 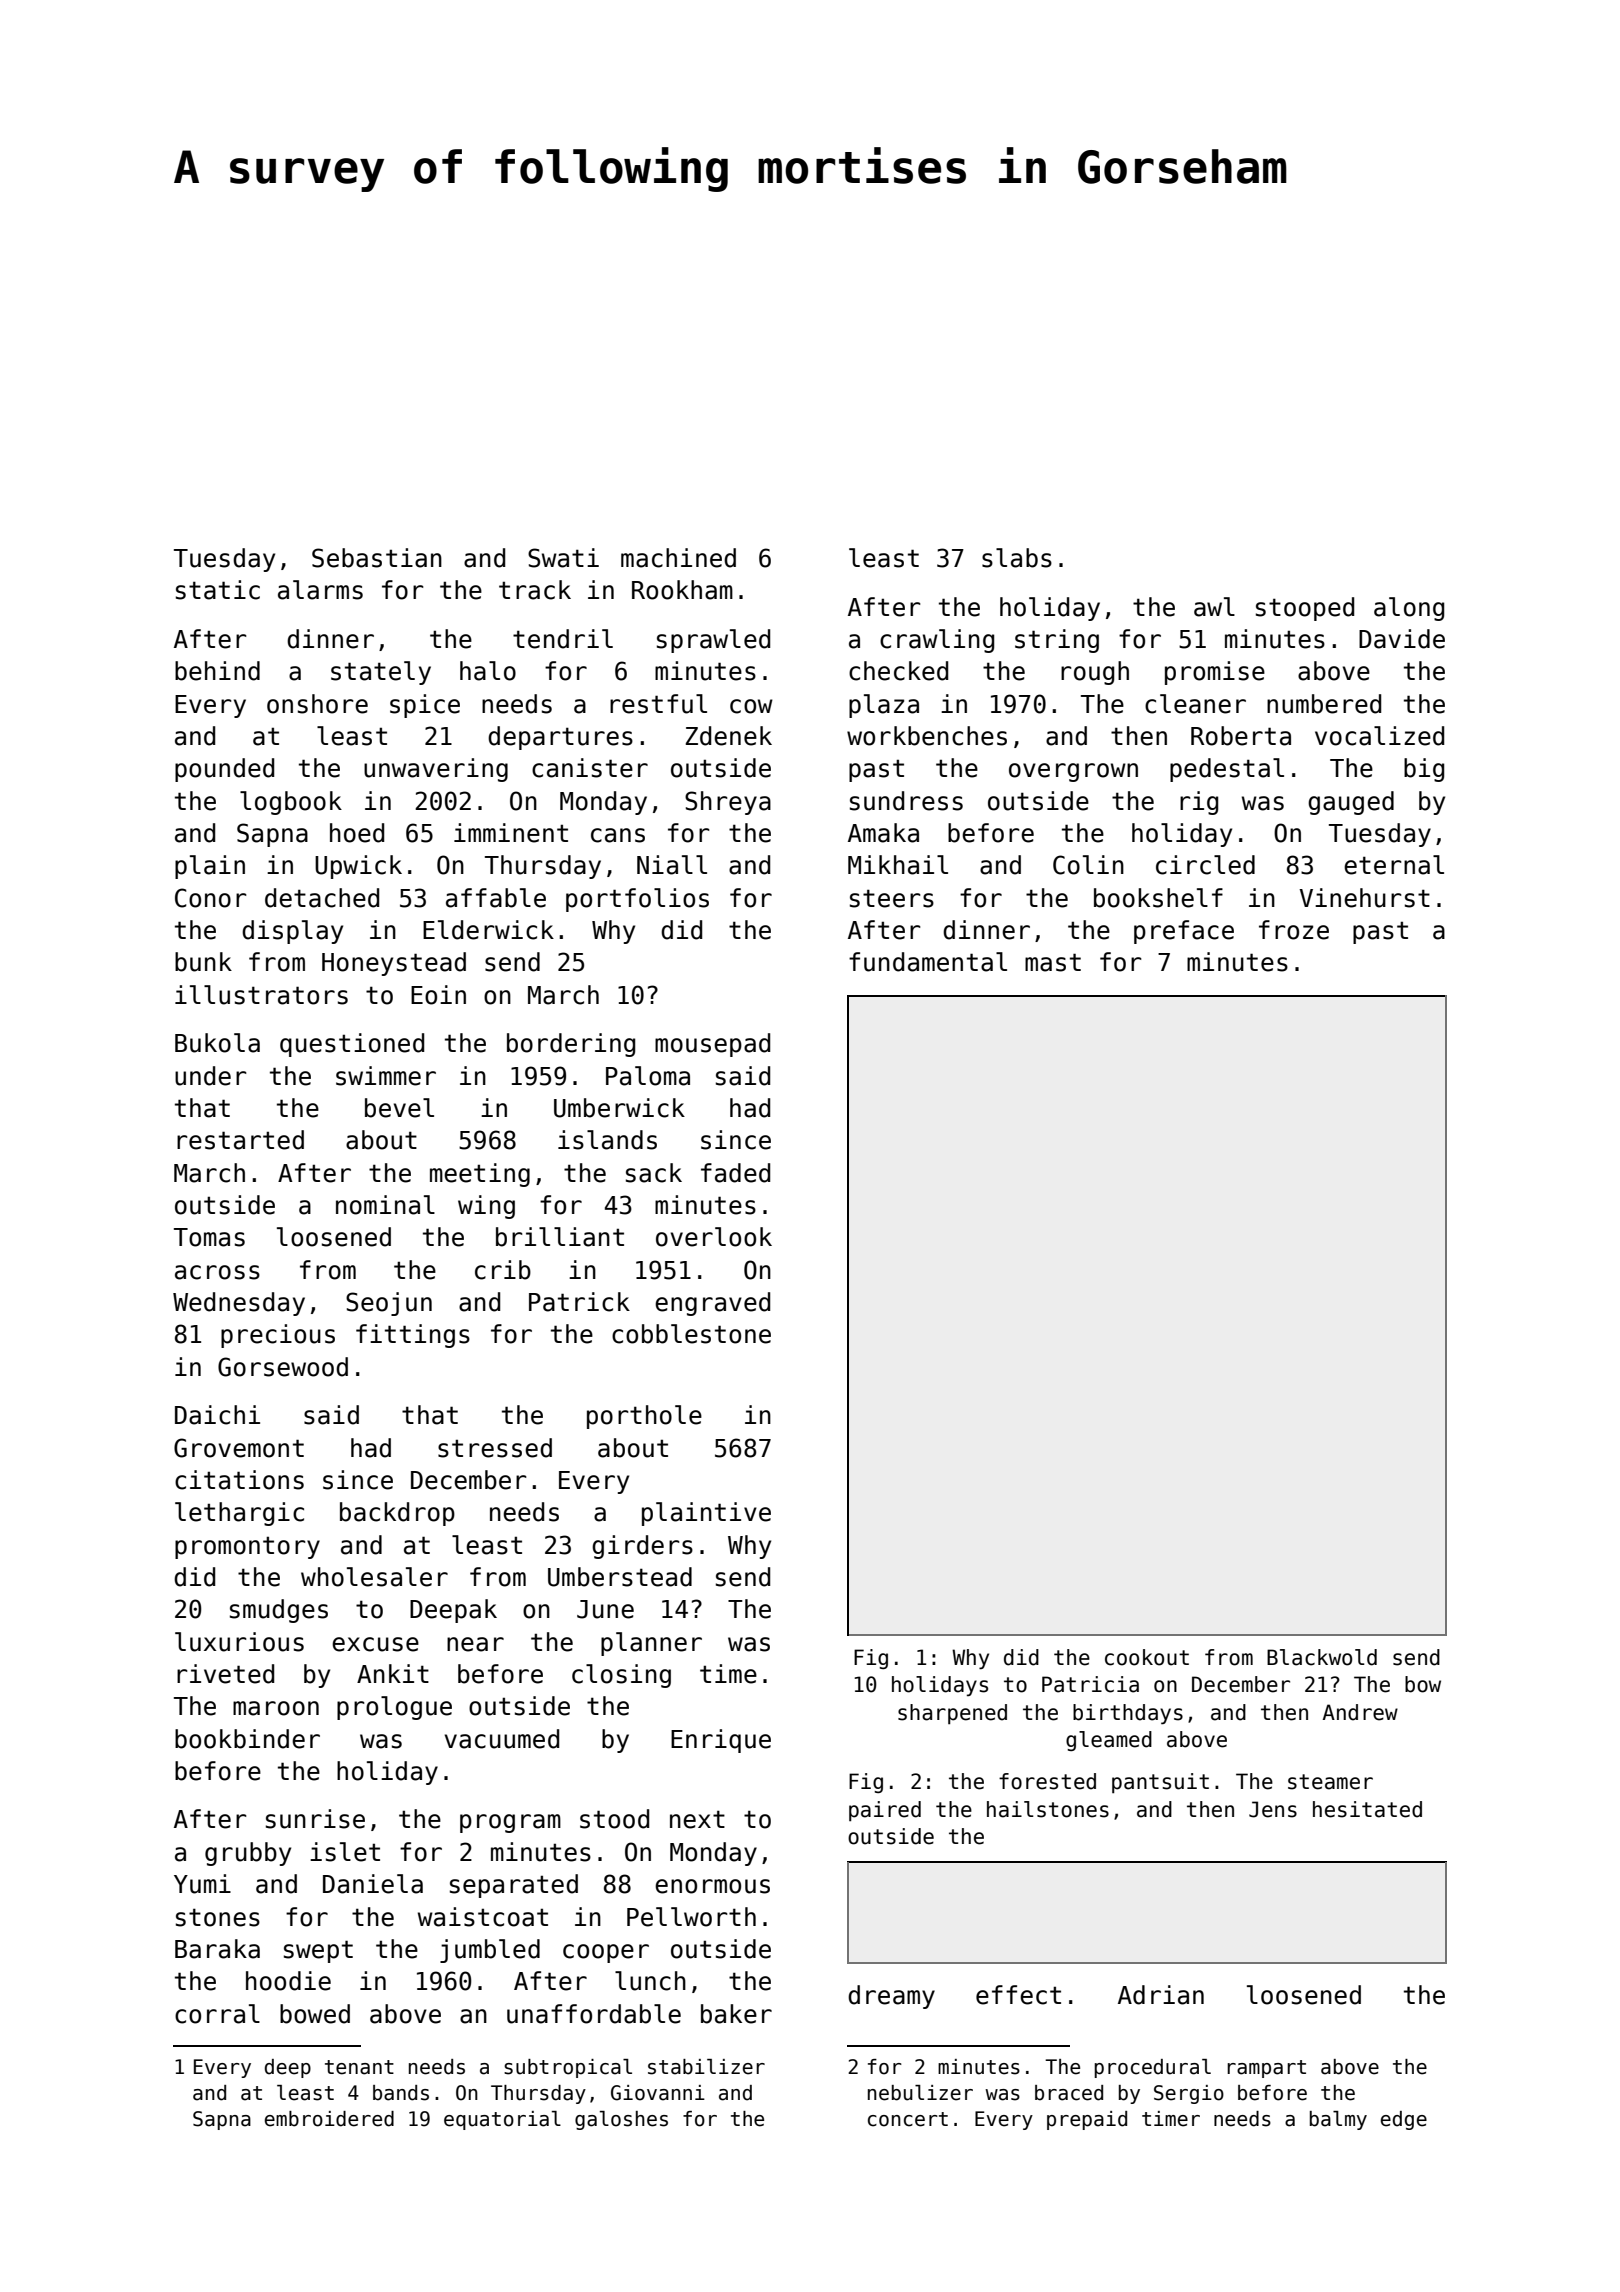 I want to click on girders, so click(x=642, y=1547).
